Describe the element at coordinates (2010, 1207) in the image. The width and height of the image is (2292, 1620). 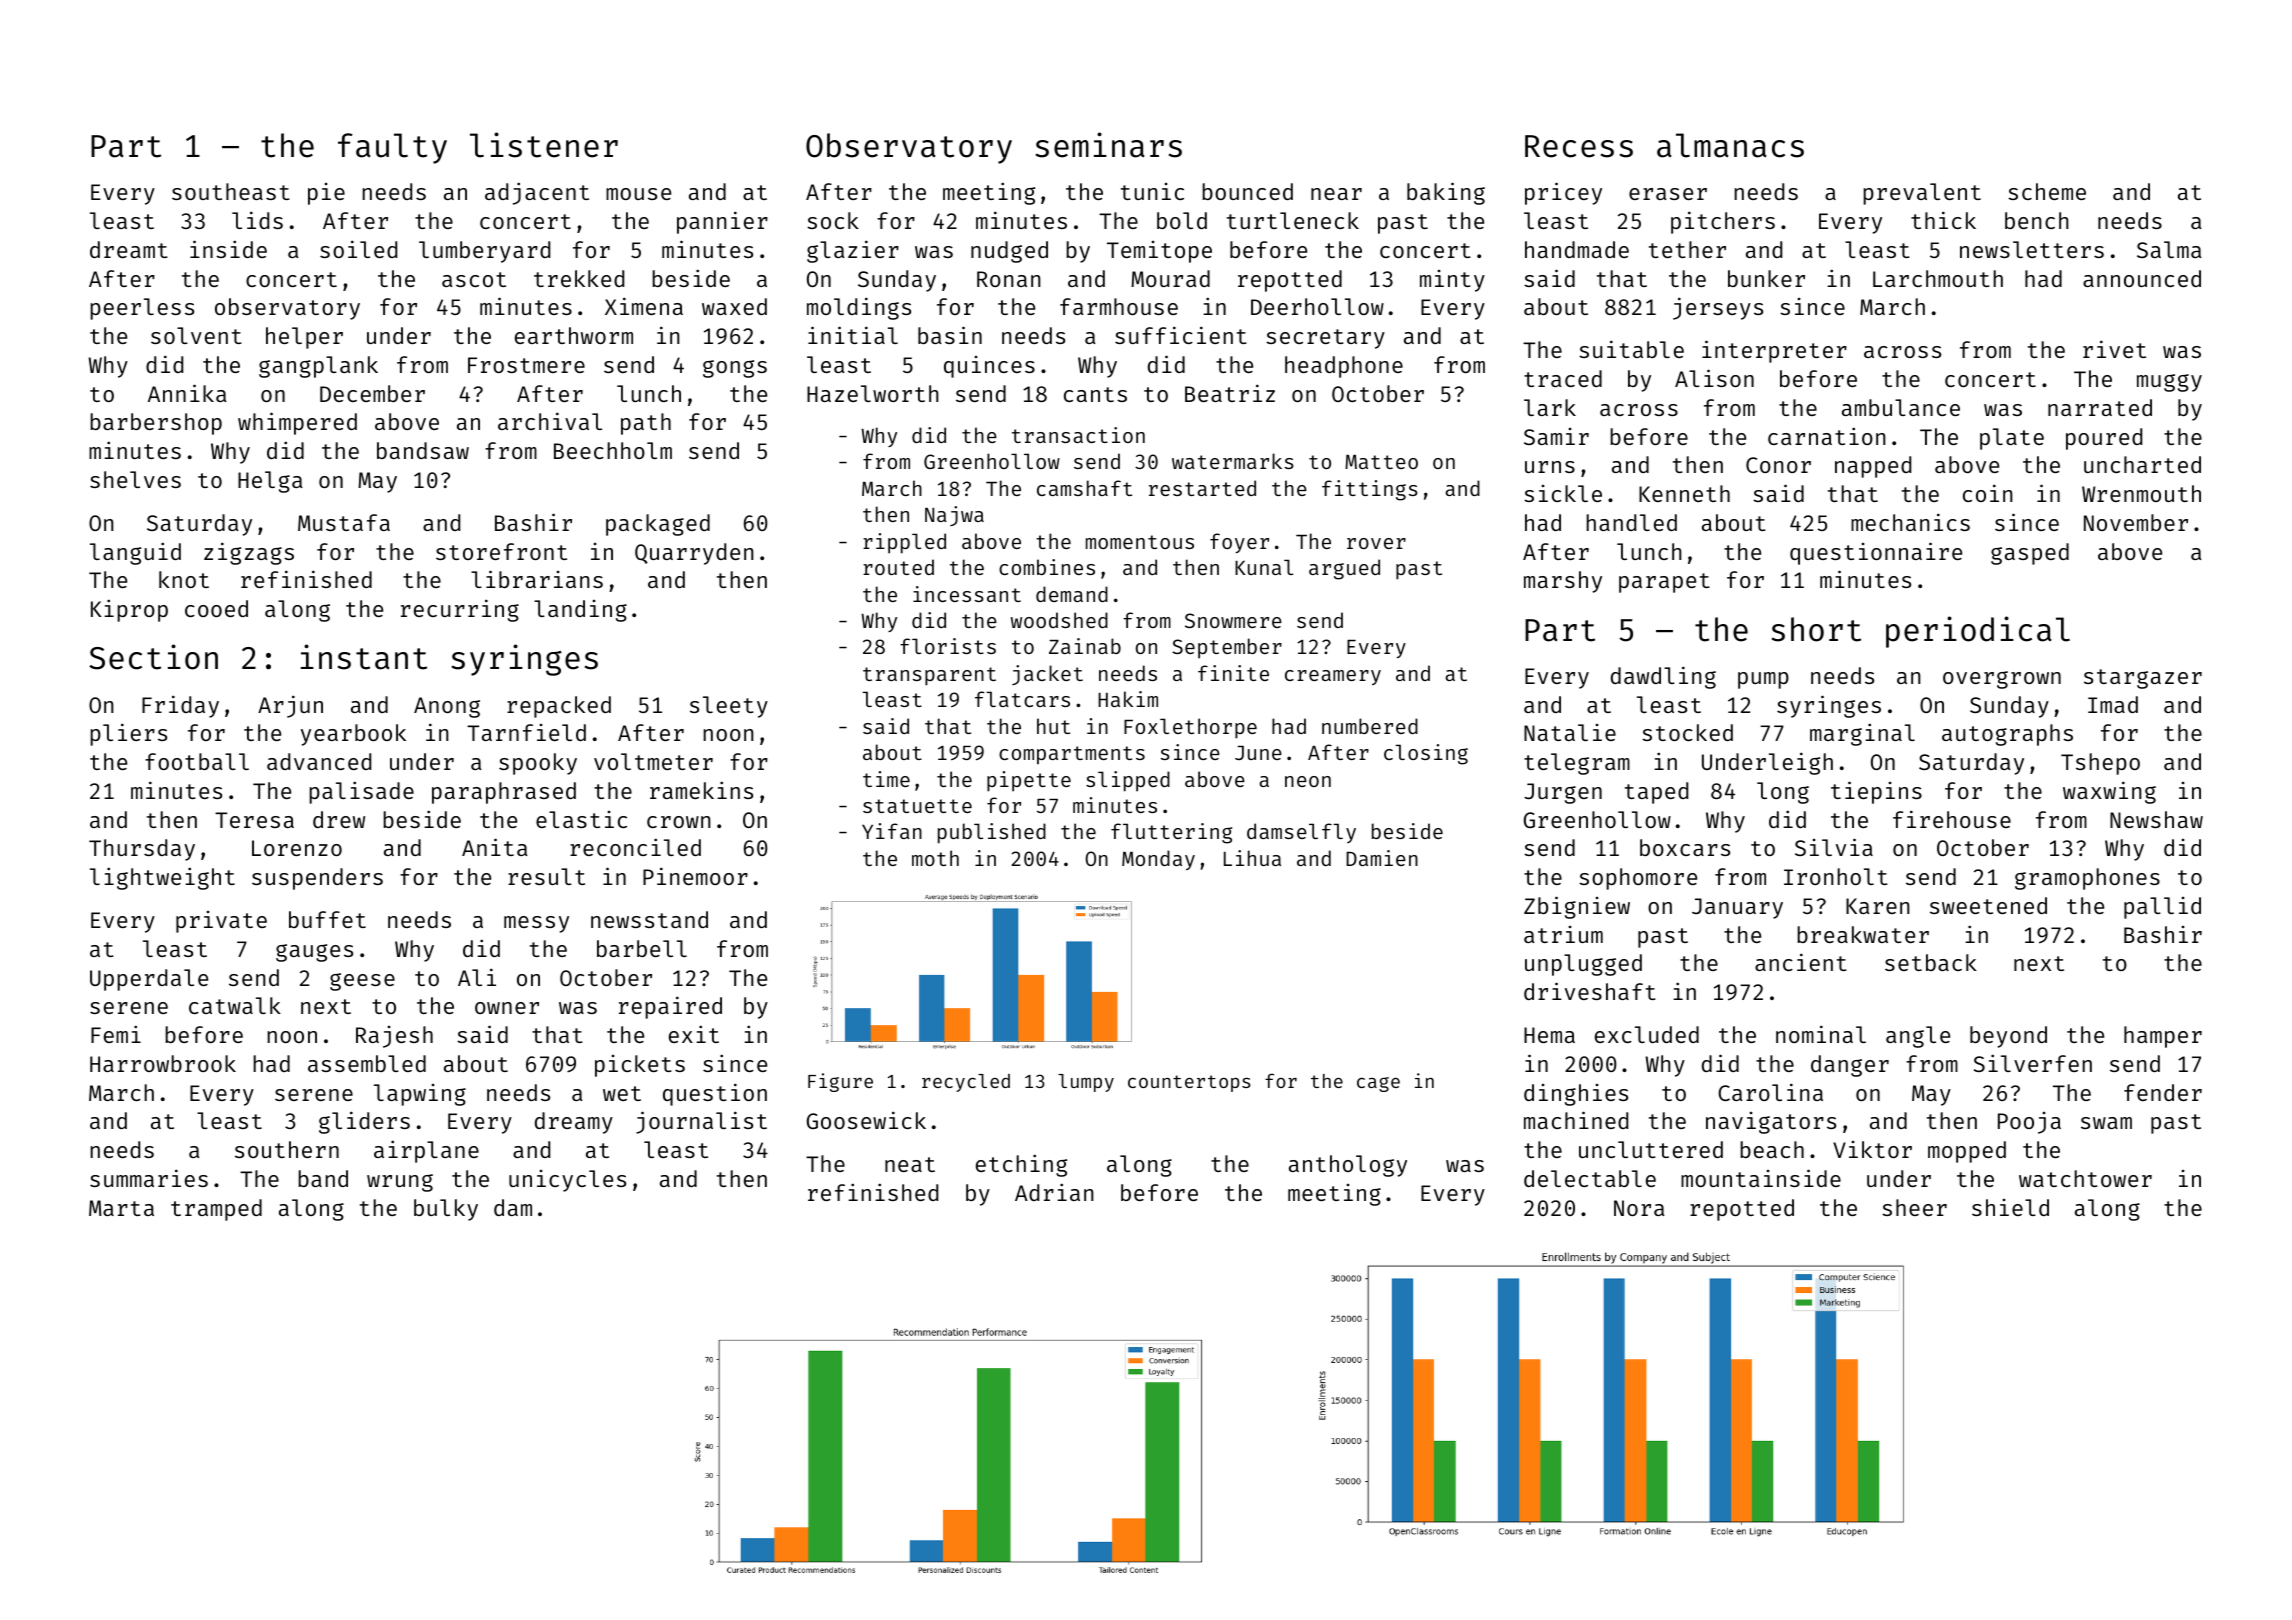
I see `shield` at that location.
